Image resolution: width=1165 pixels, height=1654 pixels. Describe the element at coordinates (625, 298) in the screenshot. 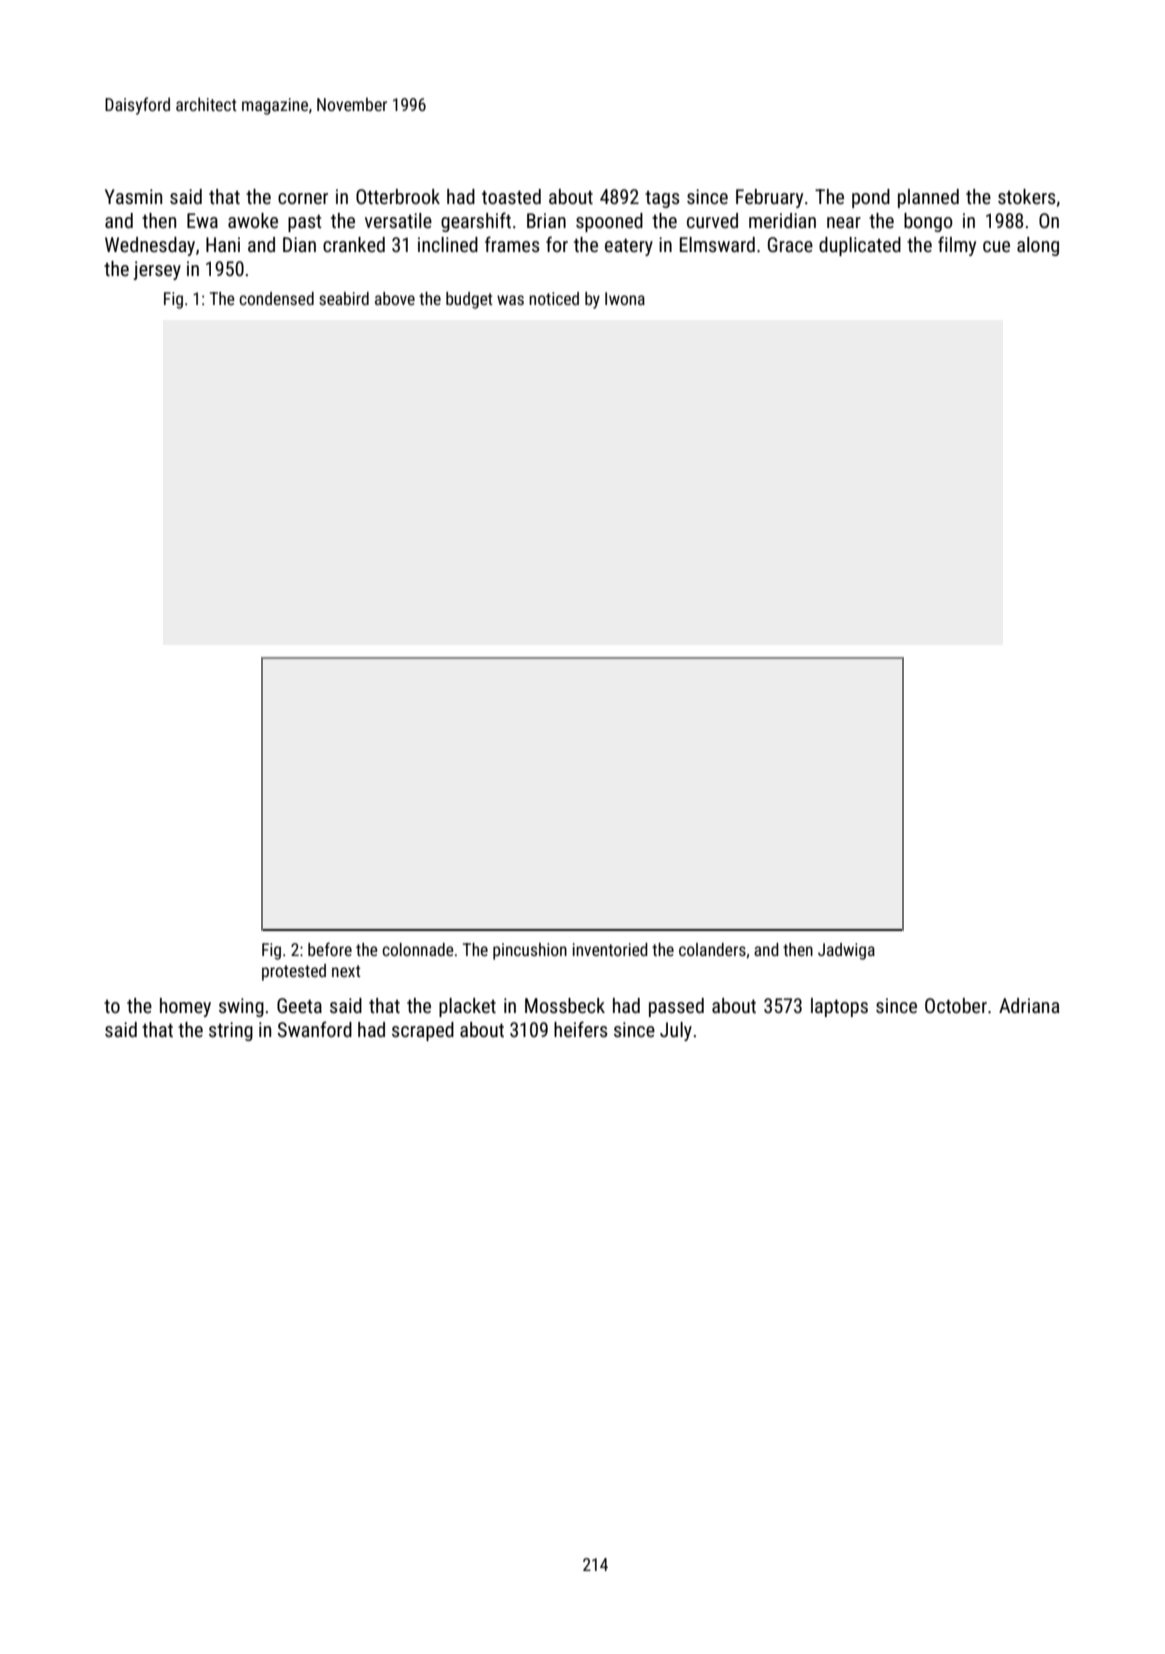

I see `Iwona` at that location.
